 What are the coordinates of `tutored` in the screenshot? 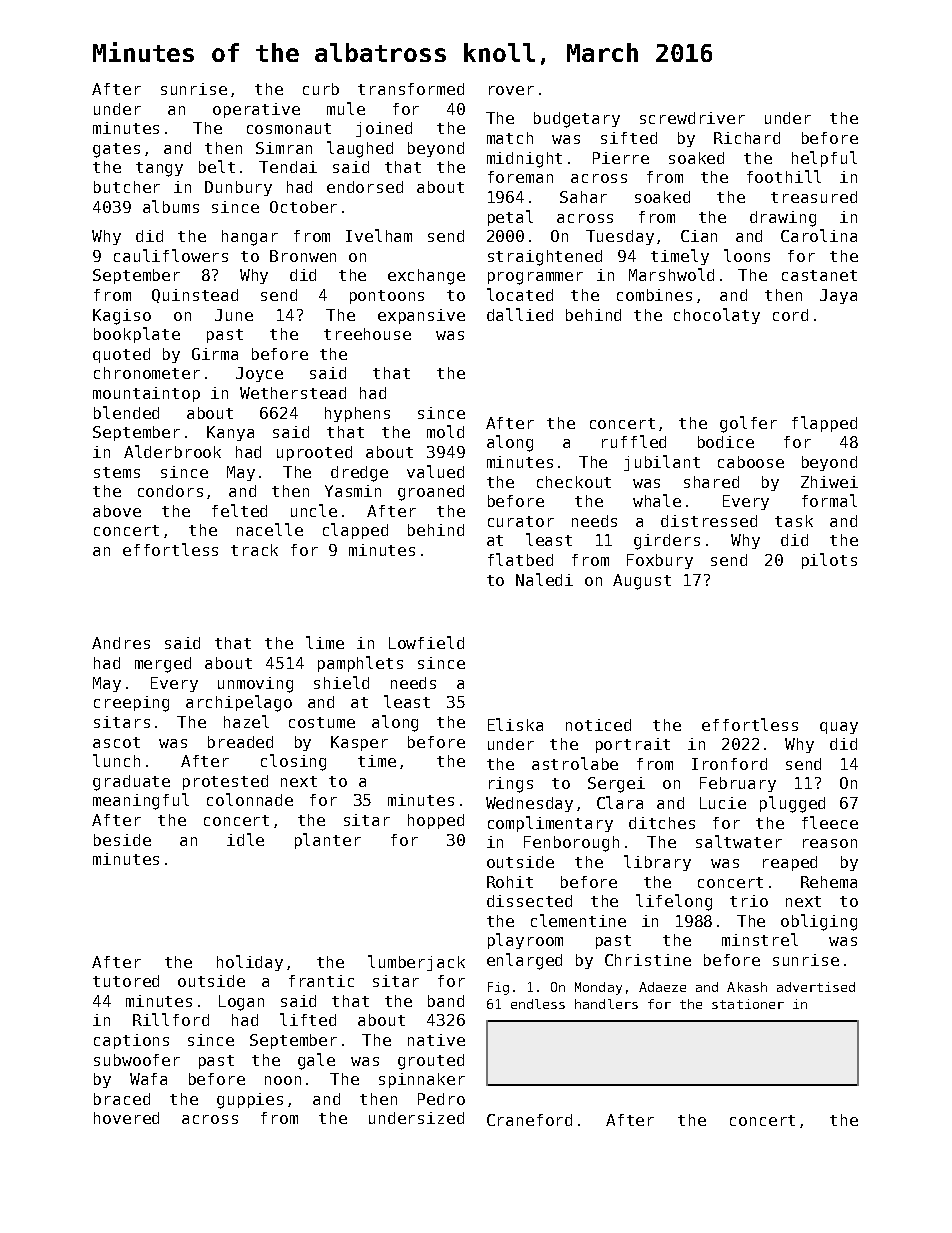 It's located at (126, 981).
